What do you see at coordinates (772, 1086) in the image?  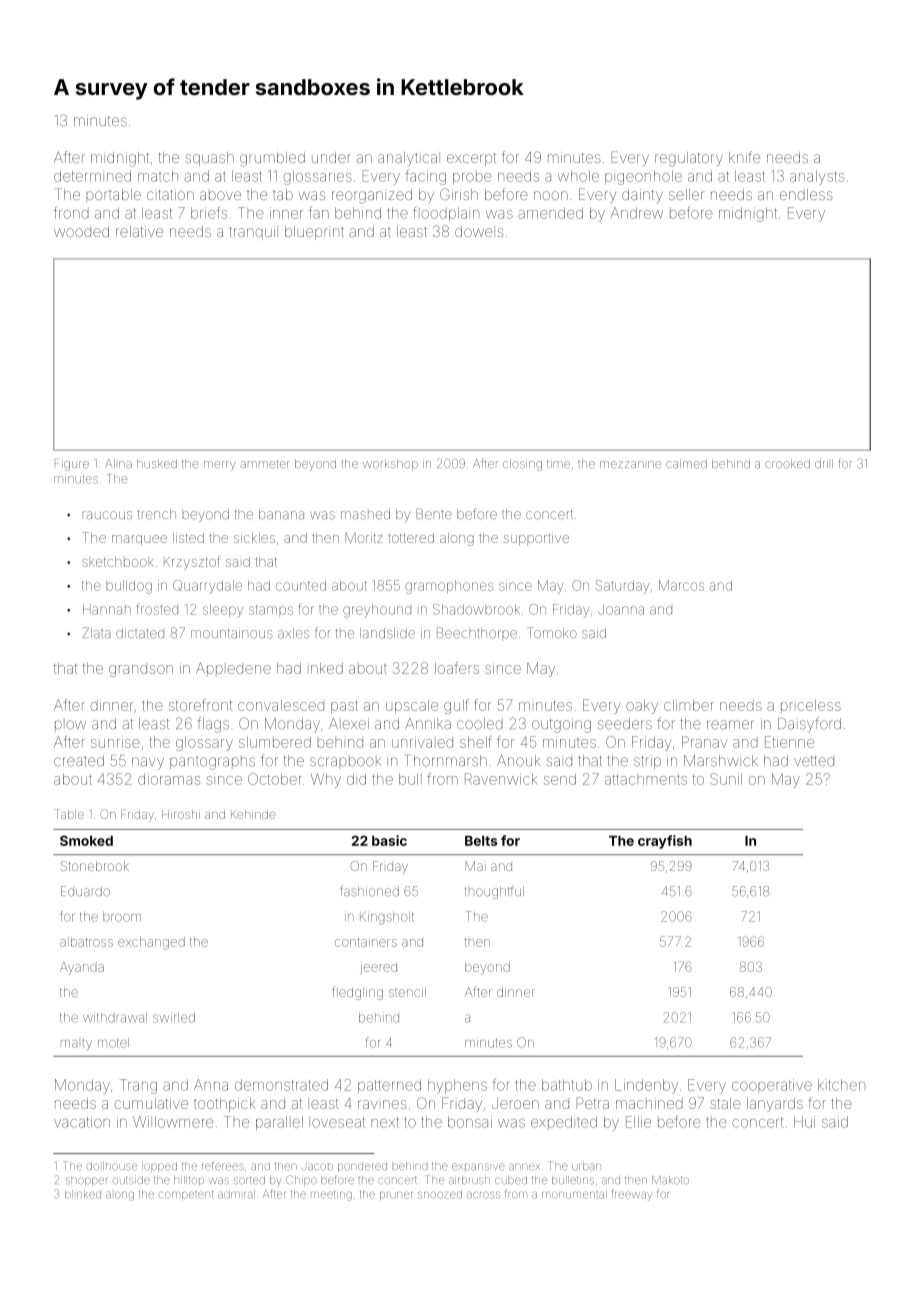 I see `cooperative` at bounding box center [772, 1086].
